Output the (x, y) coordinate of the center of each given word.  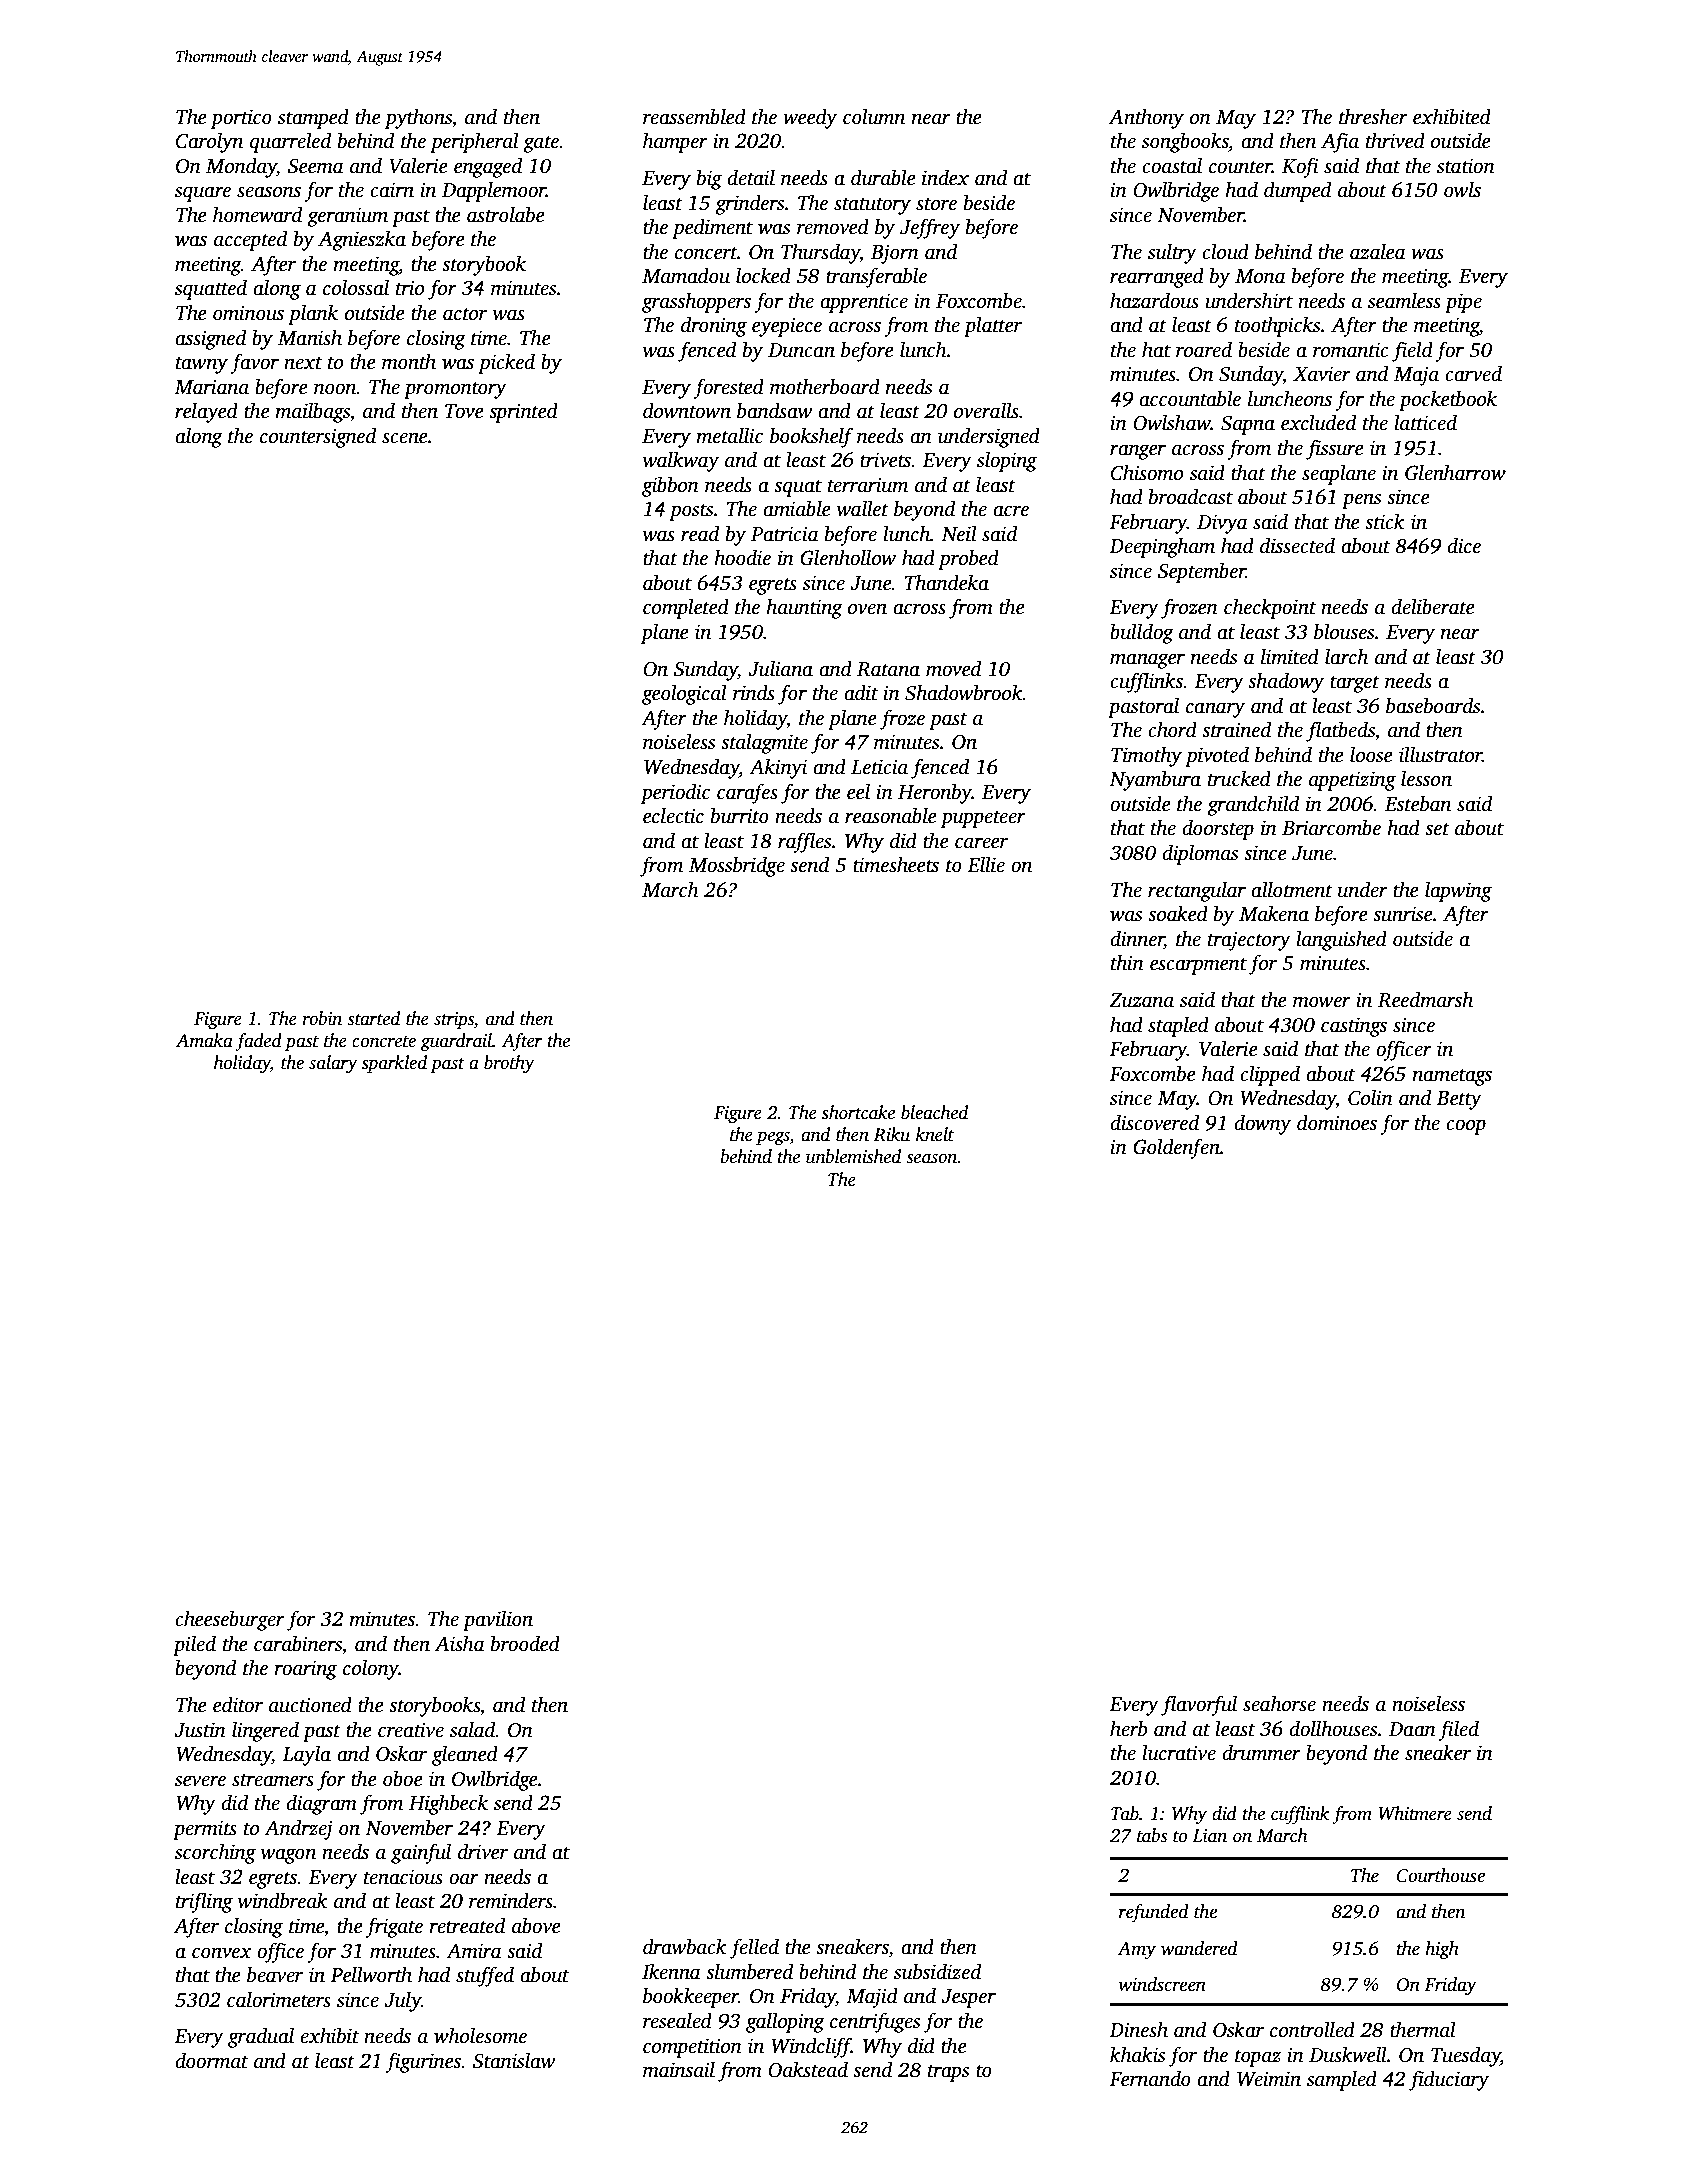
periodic (675, 793)
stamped (313, 118)
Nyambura (1155, 780)
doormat (211, 2060)
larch (1346, 656)
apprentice (864, 303)
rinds (754, 692)
